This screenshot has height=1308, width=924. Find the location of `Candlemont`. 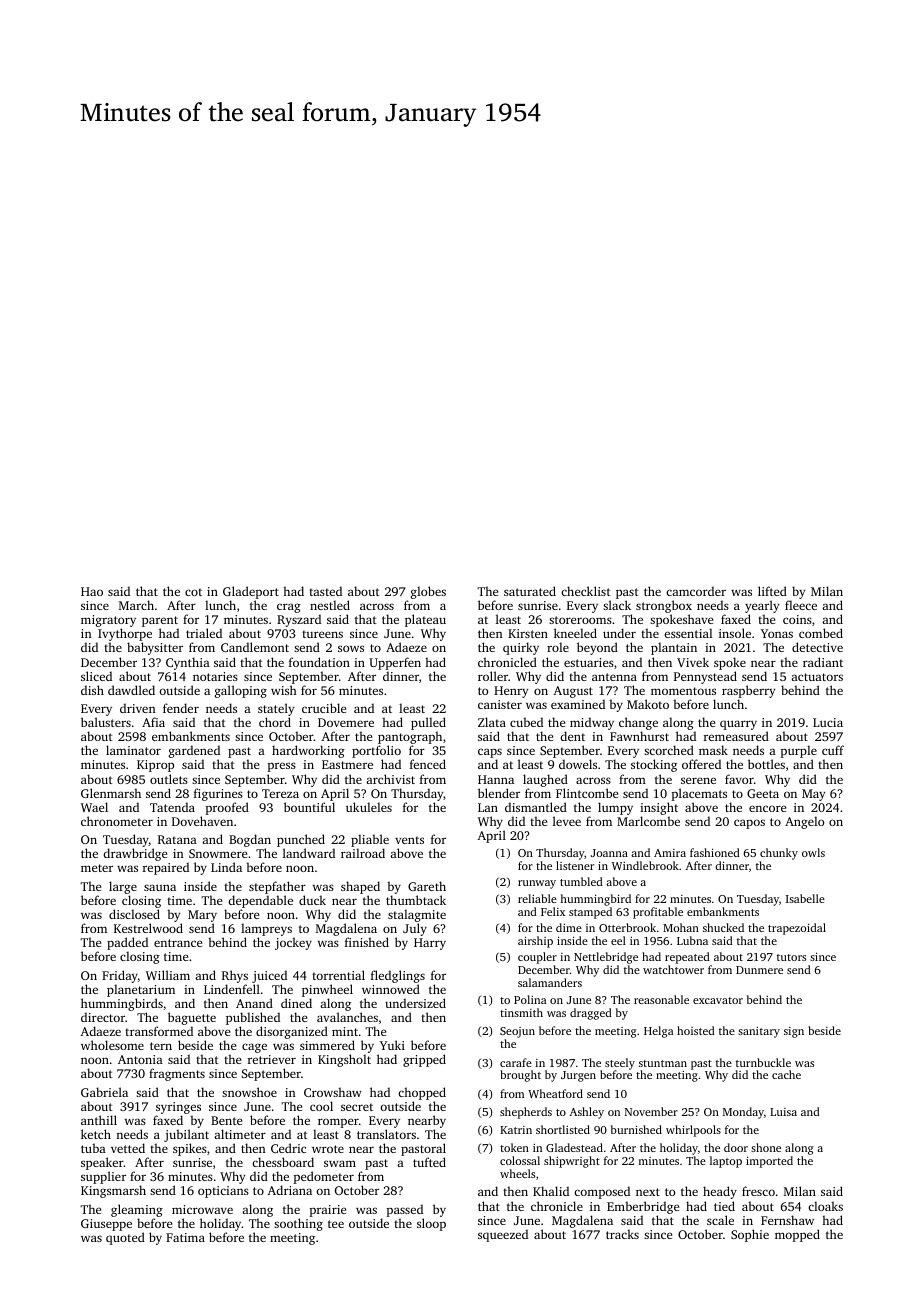

Candlemont is located at coordinates (255, 647).
